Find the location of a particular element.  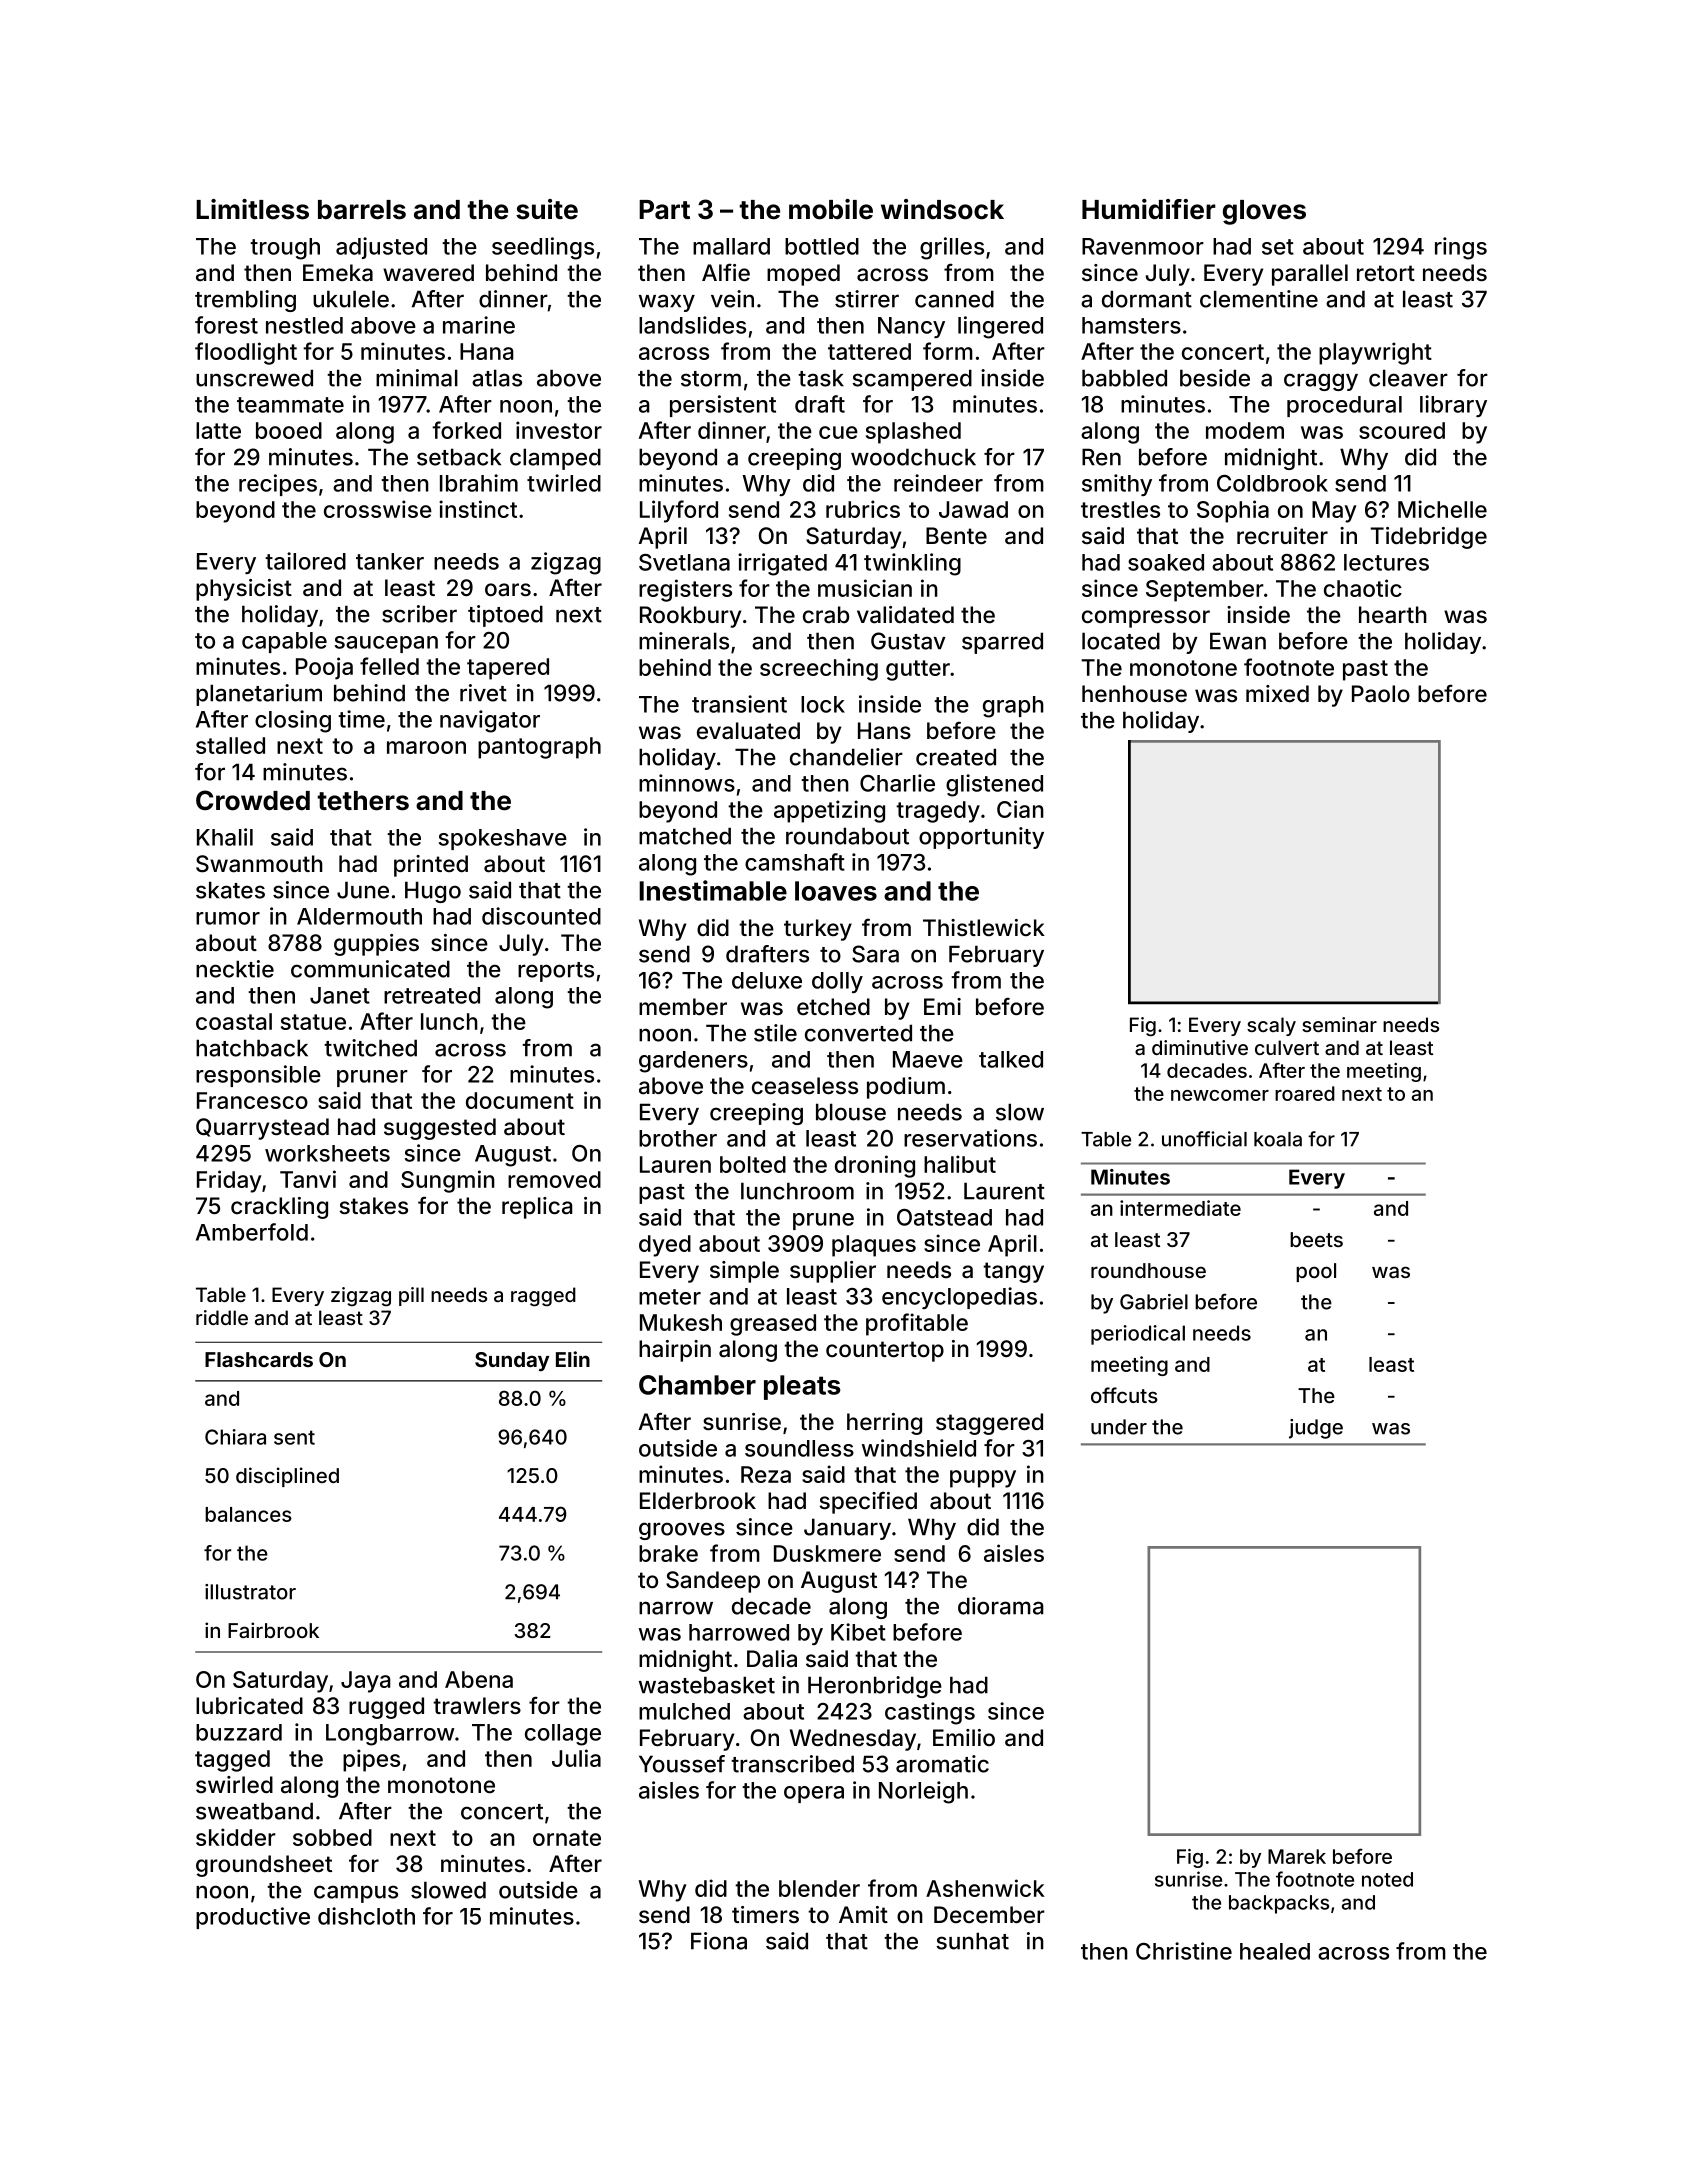

henhouse is located at coordinates (1134, 693).
